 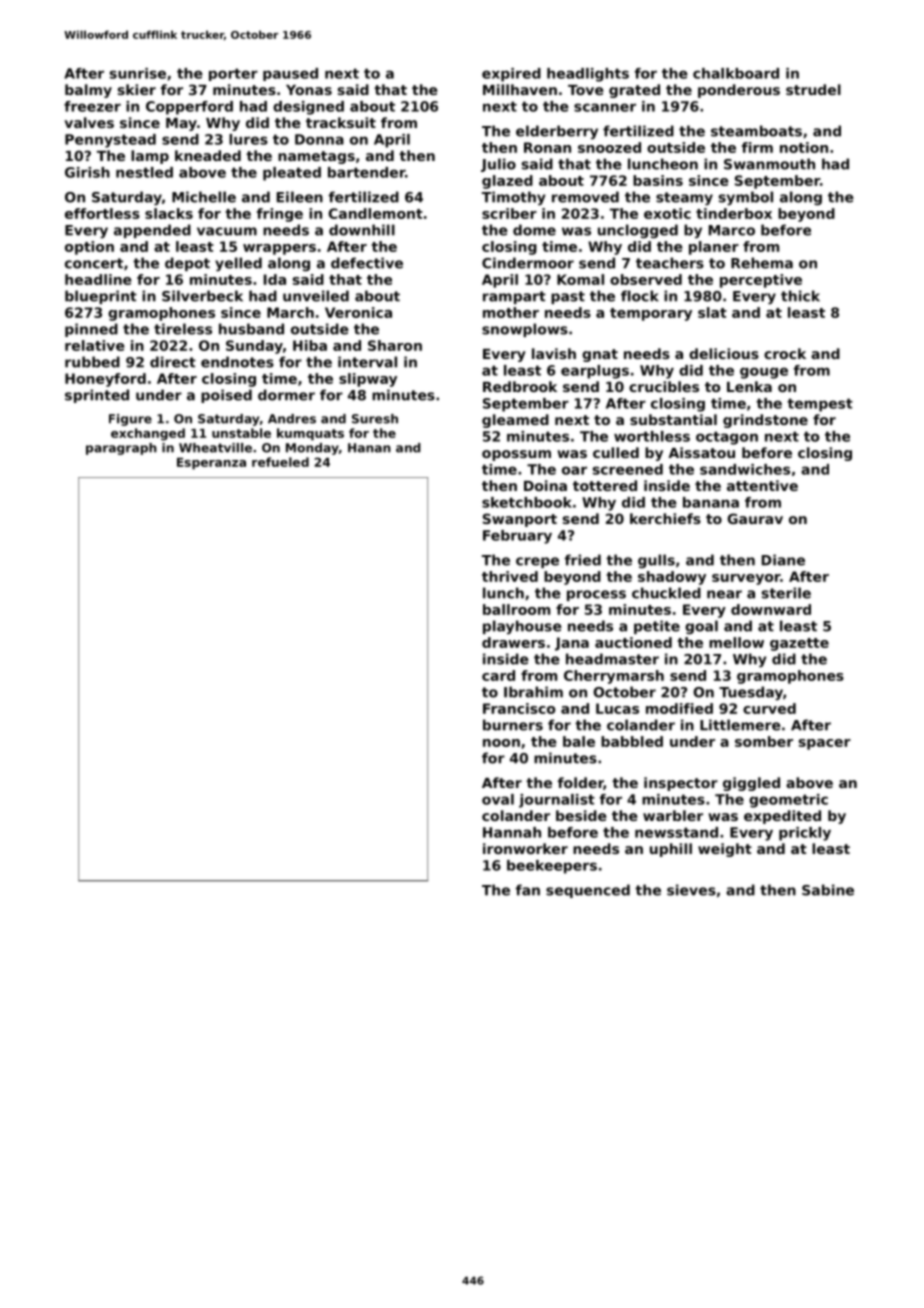 I want to click on Figure, so click(x=130, y=420).
